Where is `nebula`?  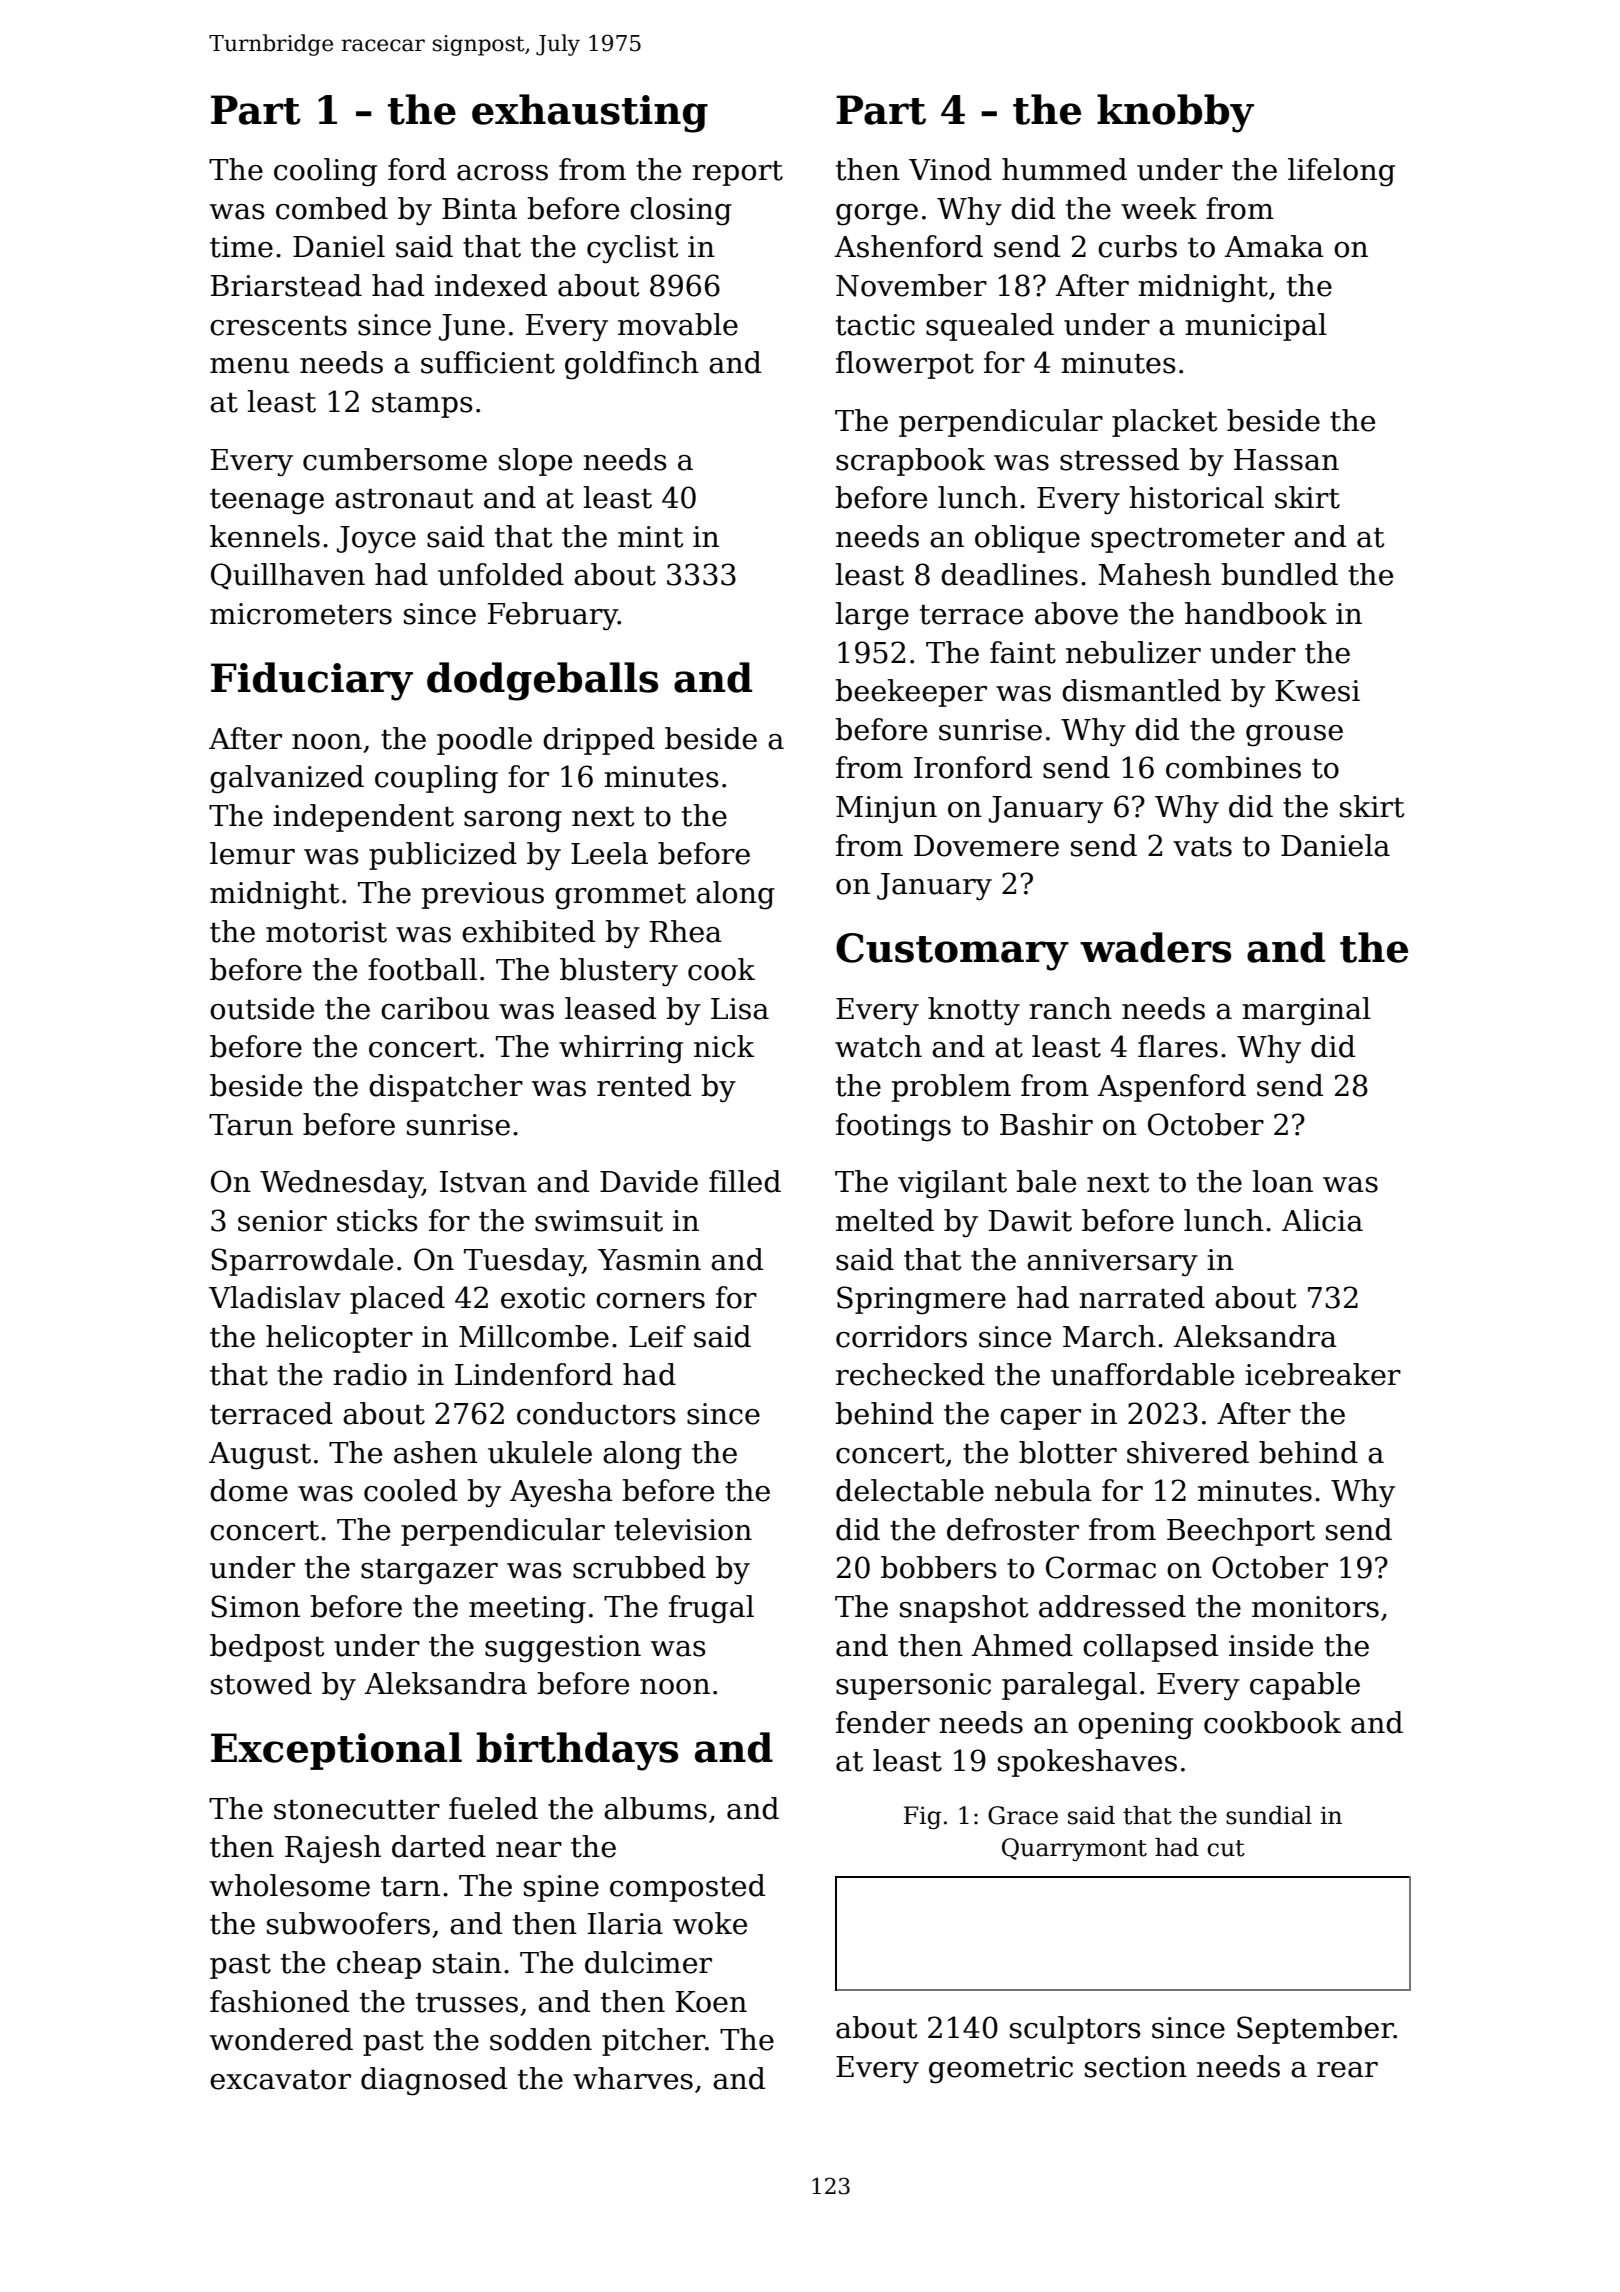
nebula is located at coordinates (1043, 1490).
